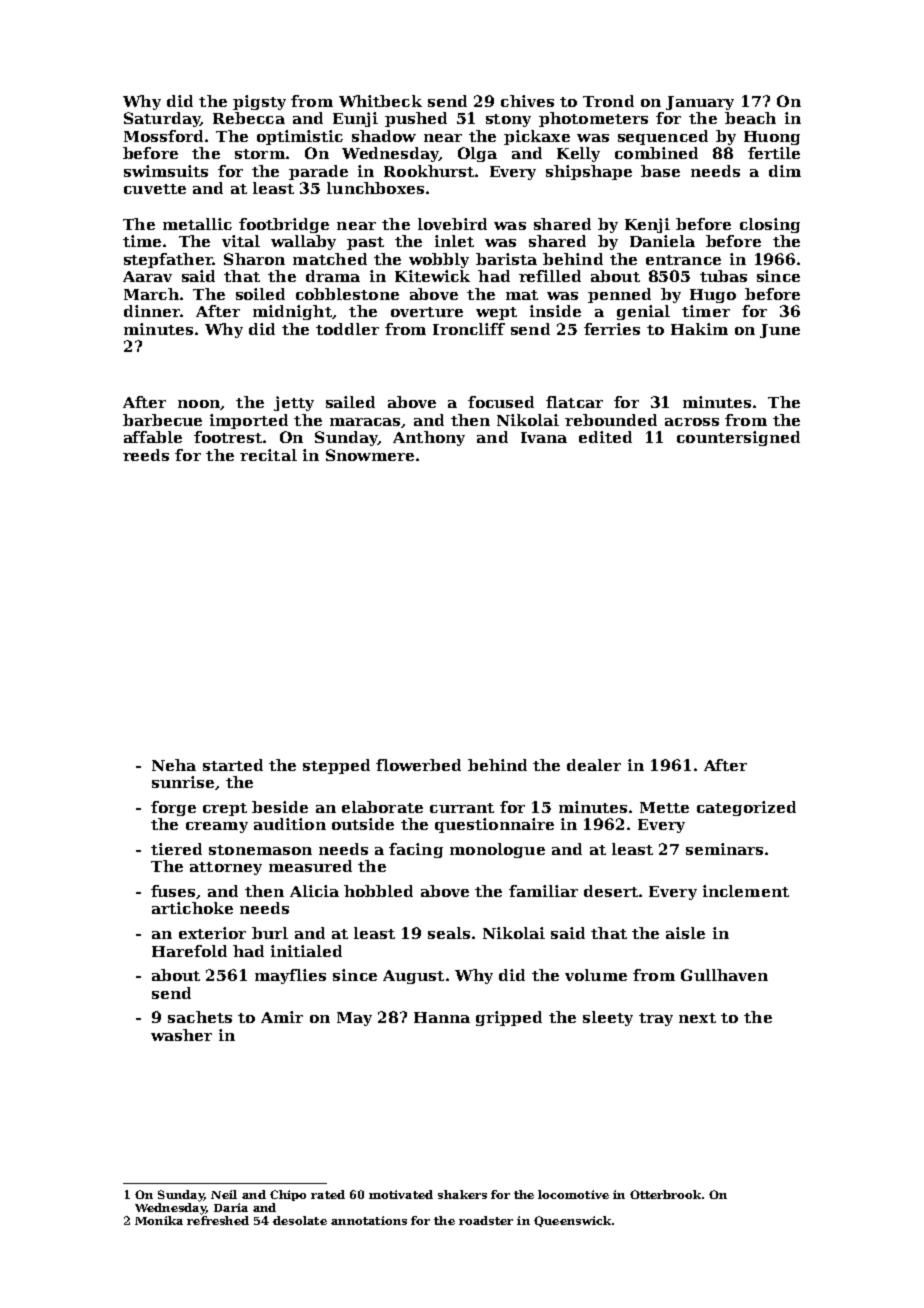  Describe the element at coordinates (355, 119) in the image. I see `Eunji` at that location.
